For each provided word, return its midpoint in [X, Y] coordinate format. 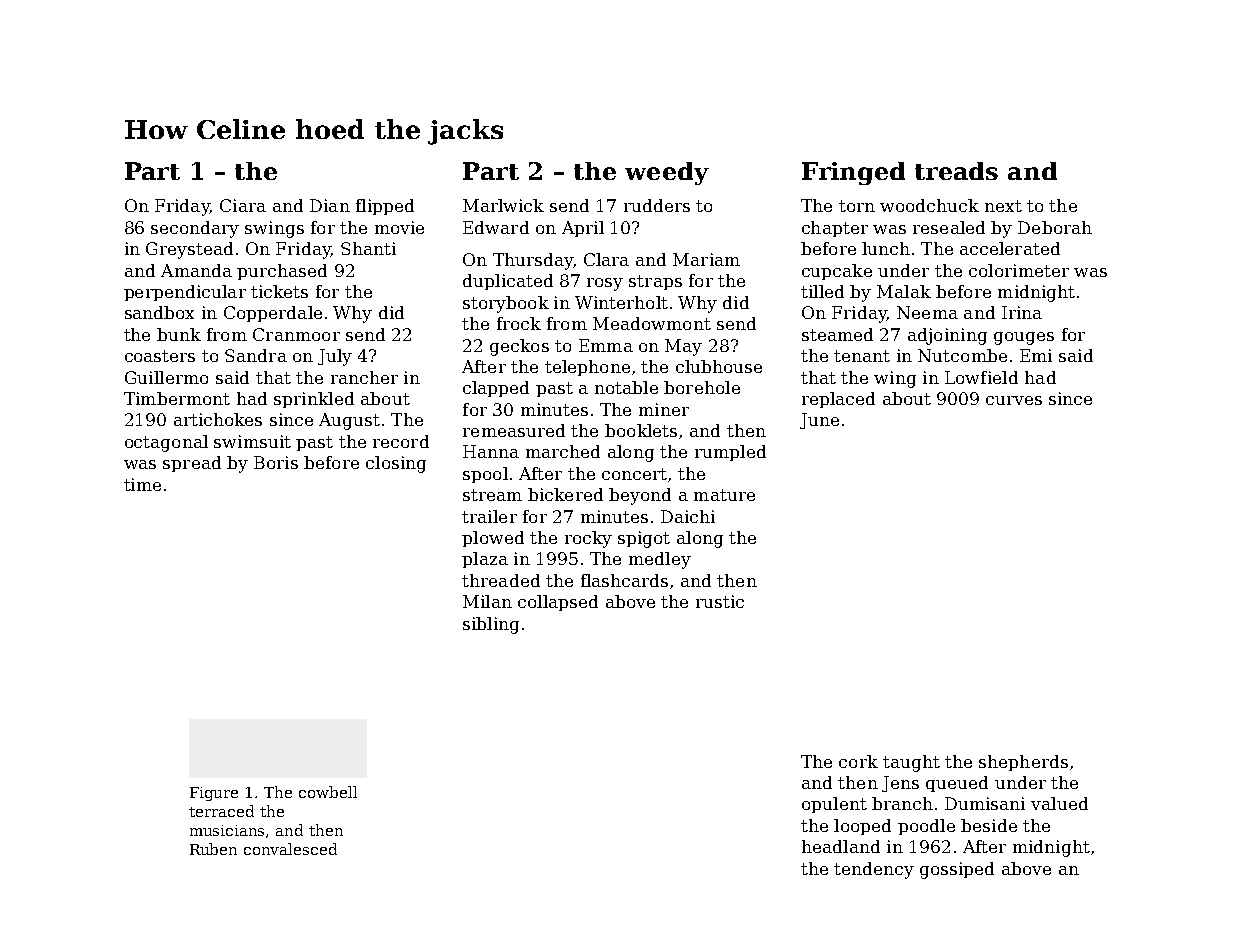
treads [956, 171]
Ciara [243, 205]
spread [192, 464]
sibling [491, 625]
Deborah [1055, 227]
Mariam [706, 259]
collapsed [558, 603]
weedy [667, 173]
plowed [493, 539]
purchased [282, 272]
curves [1014, 400]
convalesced [290, 849]
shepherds [1023, 763]
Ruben [213, 849]
